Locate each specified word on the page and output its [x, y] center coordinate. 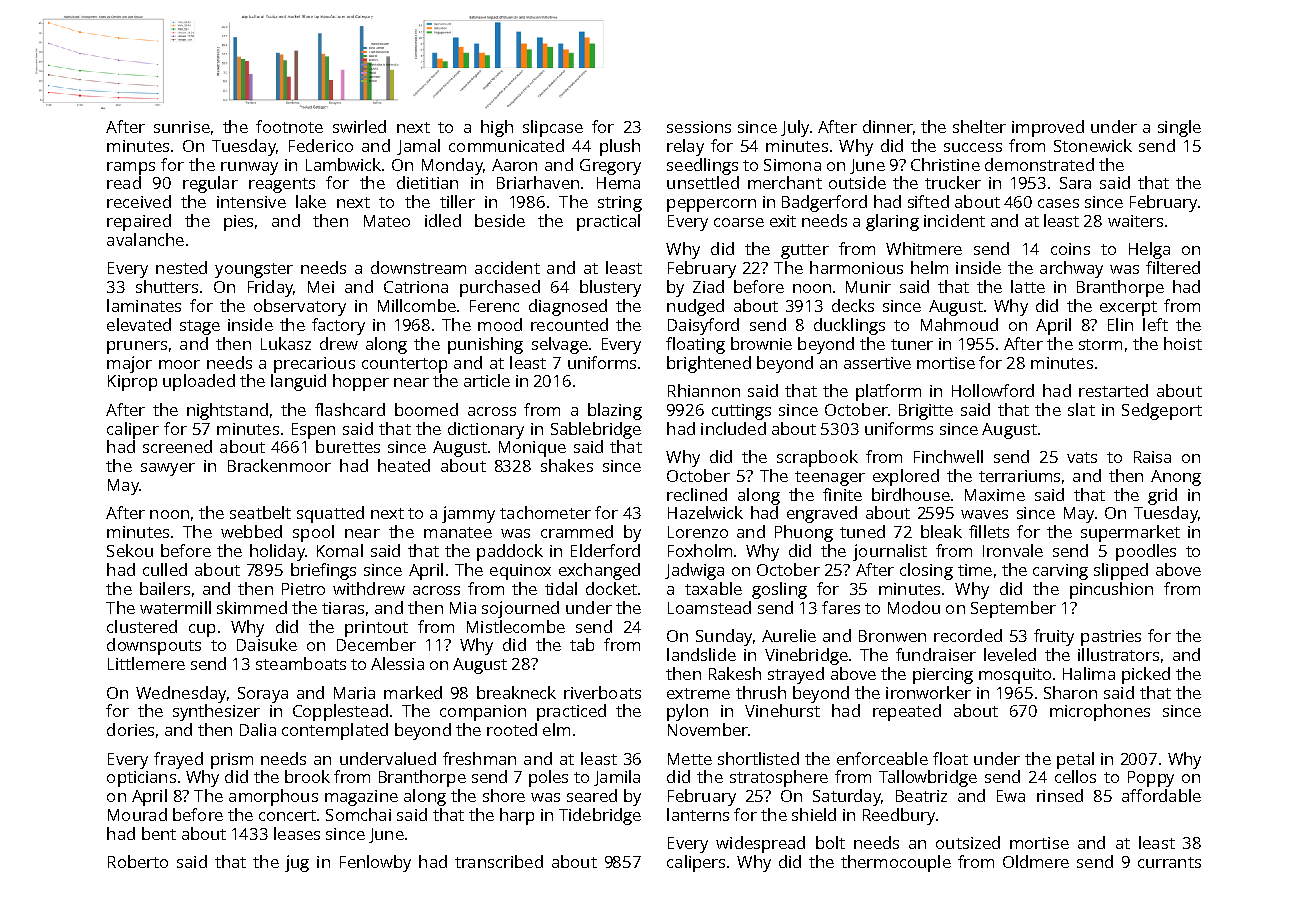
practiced [571, 712]
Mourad [137, 814]
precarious [314, 365]
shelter [979, 126]
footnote [289, 126]
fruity [1054, 637]
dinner [887, 126]
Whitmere [924, 248]
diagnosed [568, 307]
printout [376, 629]
